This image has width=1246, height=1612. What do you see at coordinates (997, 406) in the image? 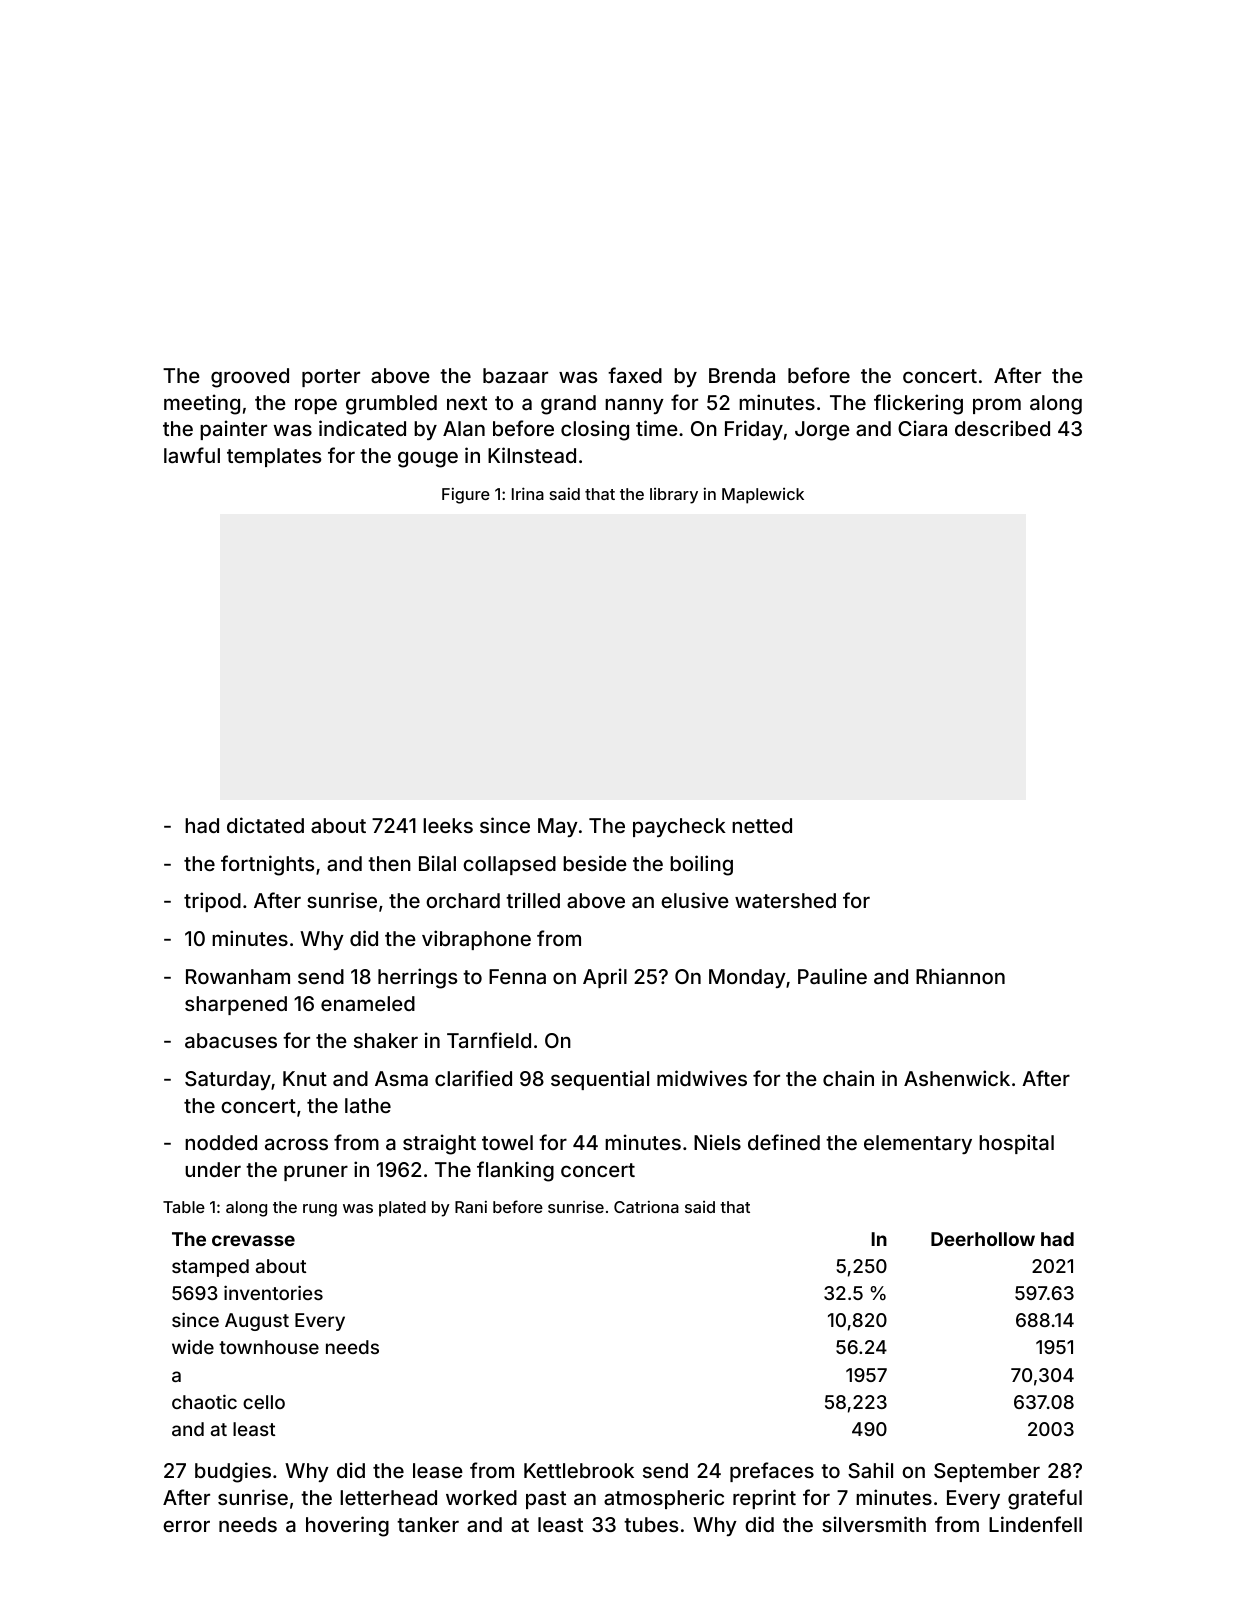
I see `prom` at bounding box center [997, 406].
